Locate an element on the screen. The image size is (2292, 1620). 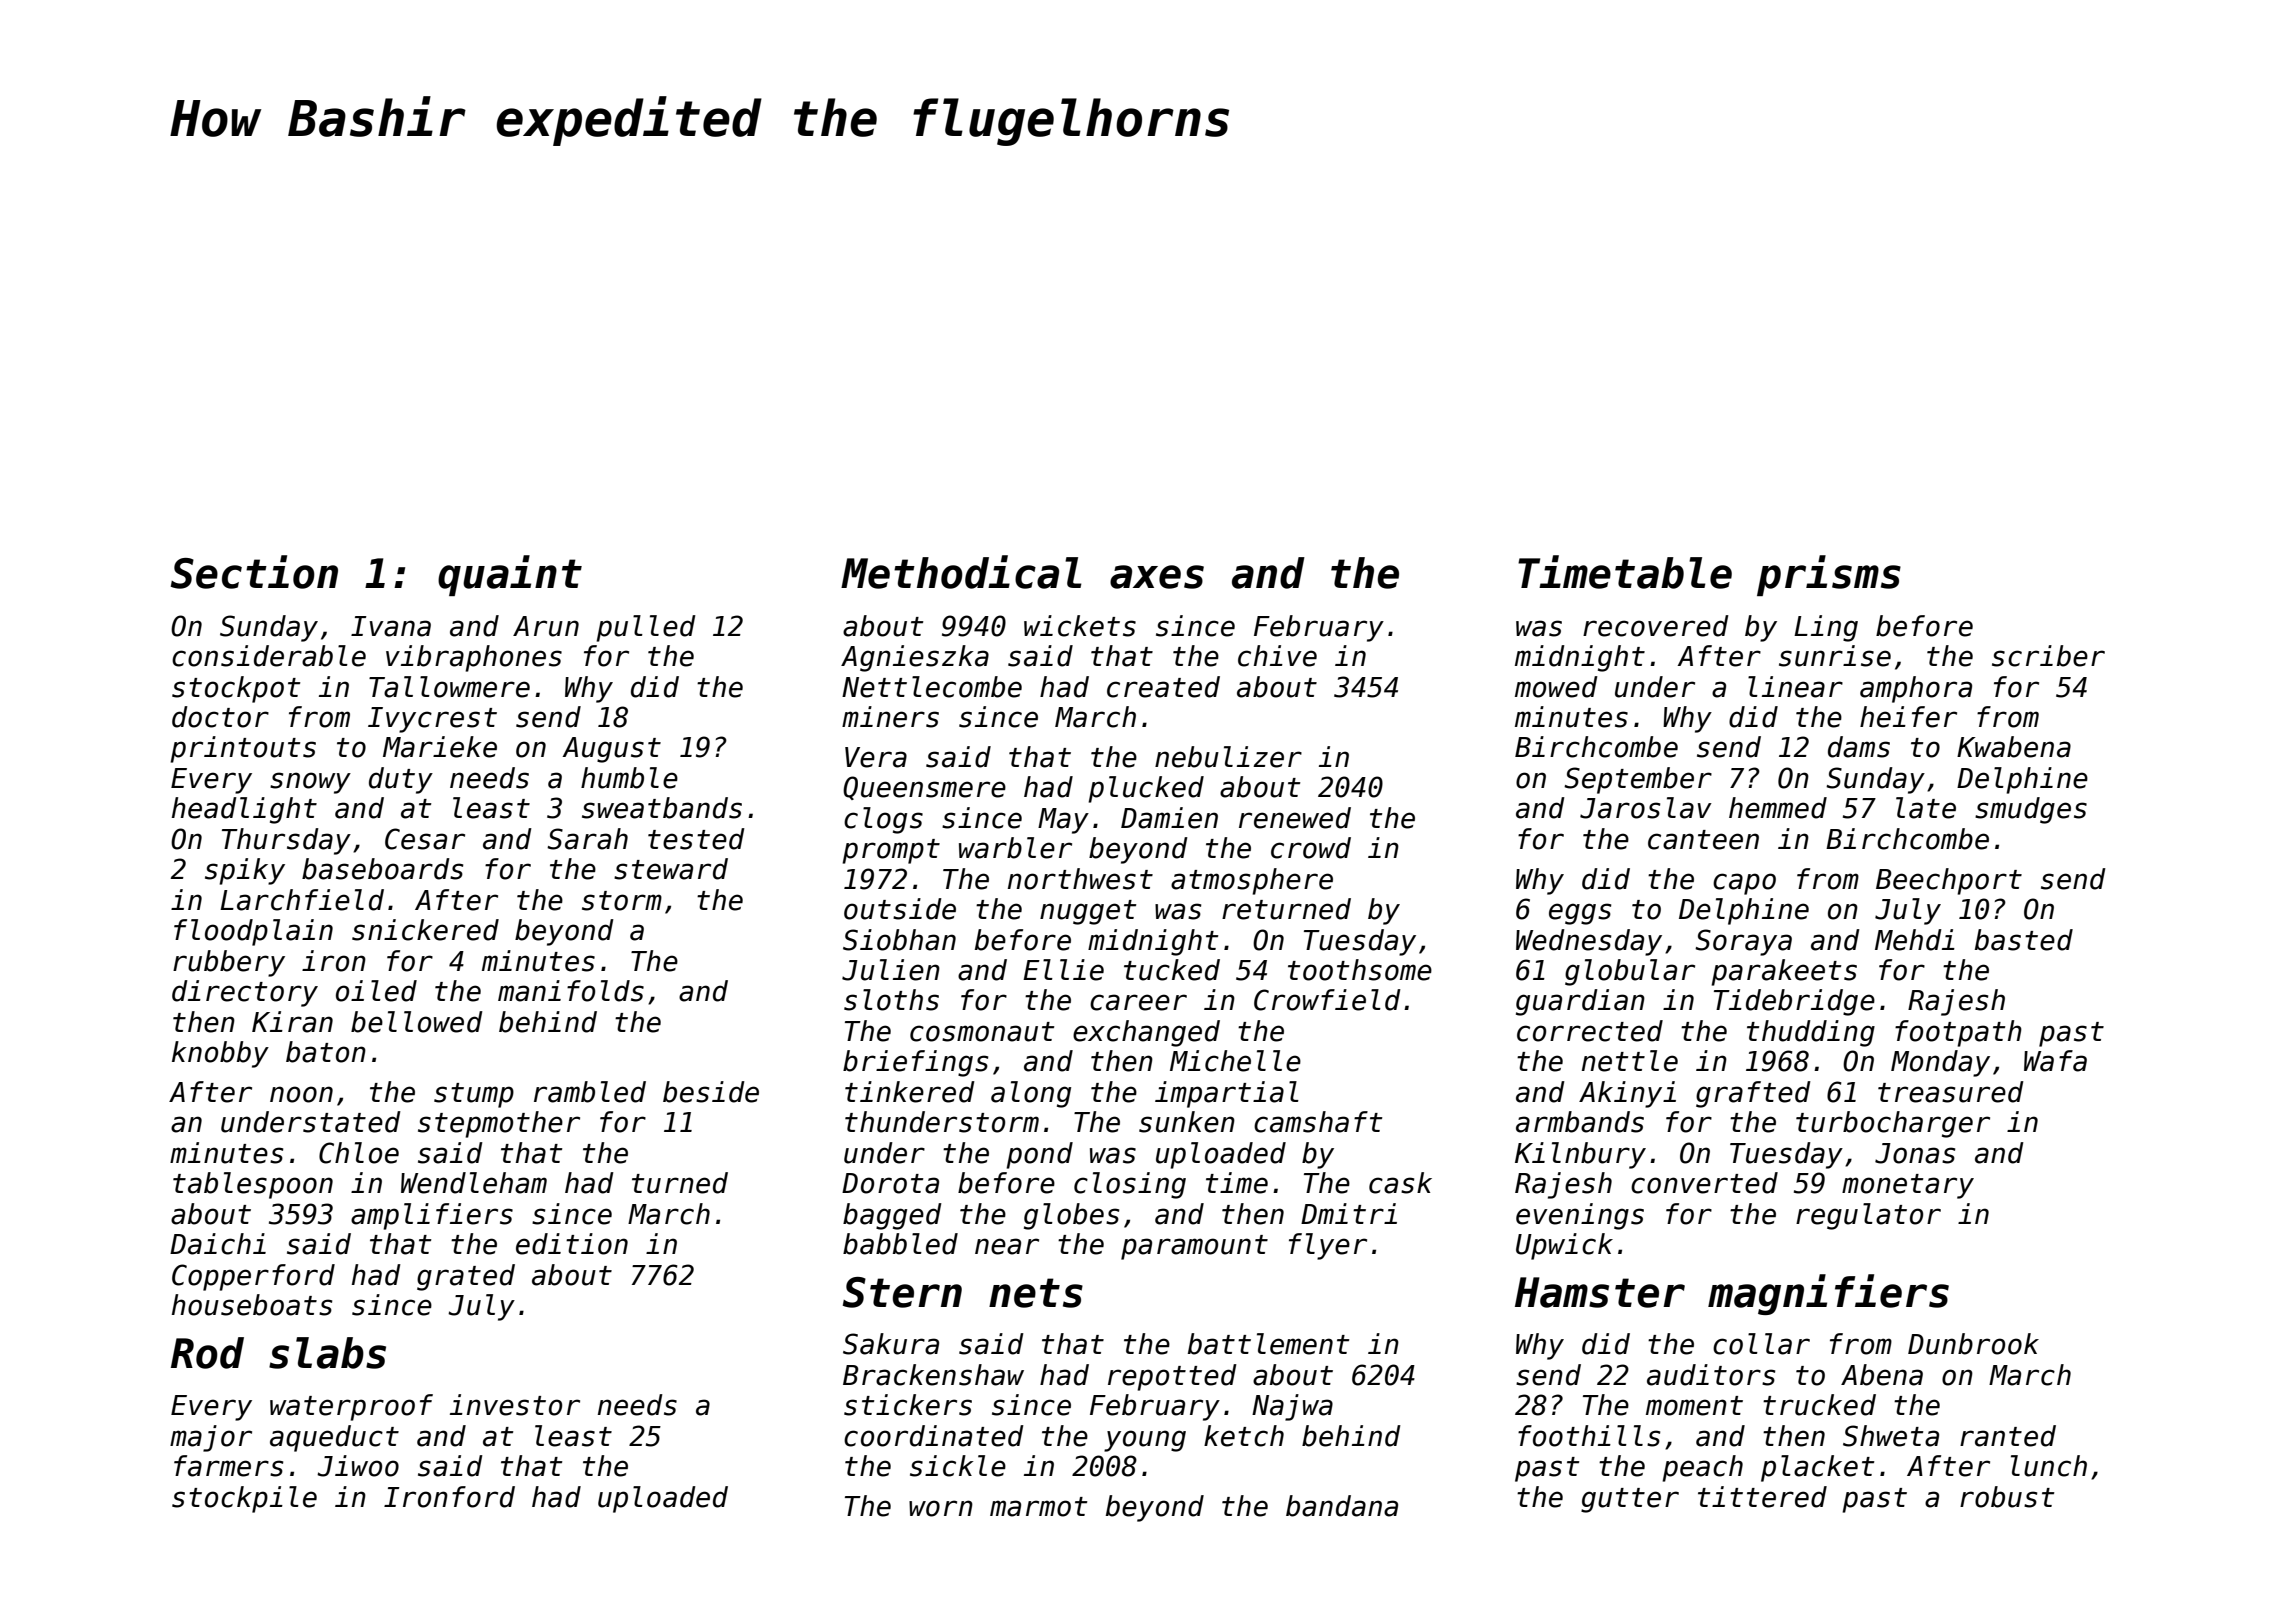
thudding is located at coordinates (1811, 1033).
